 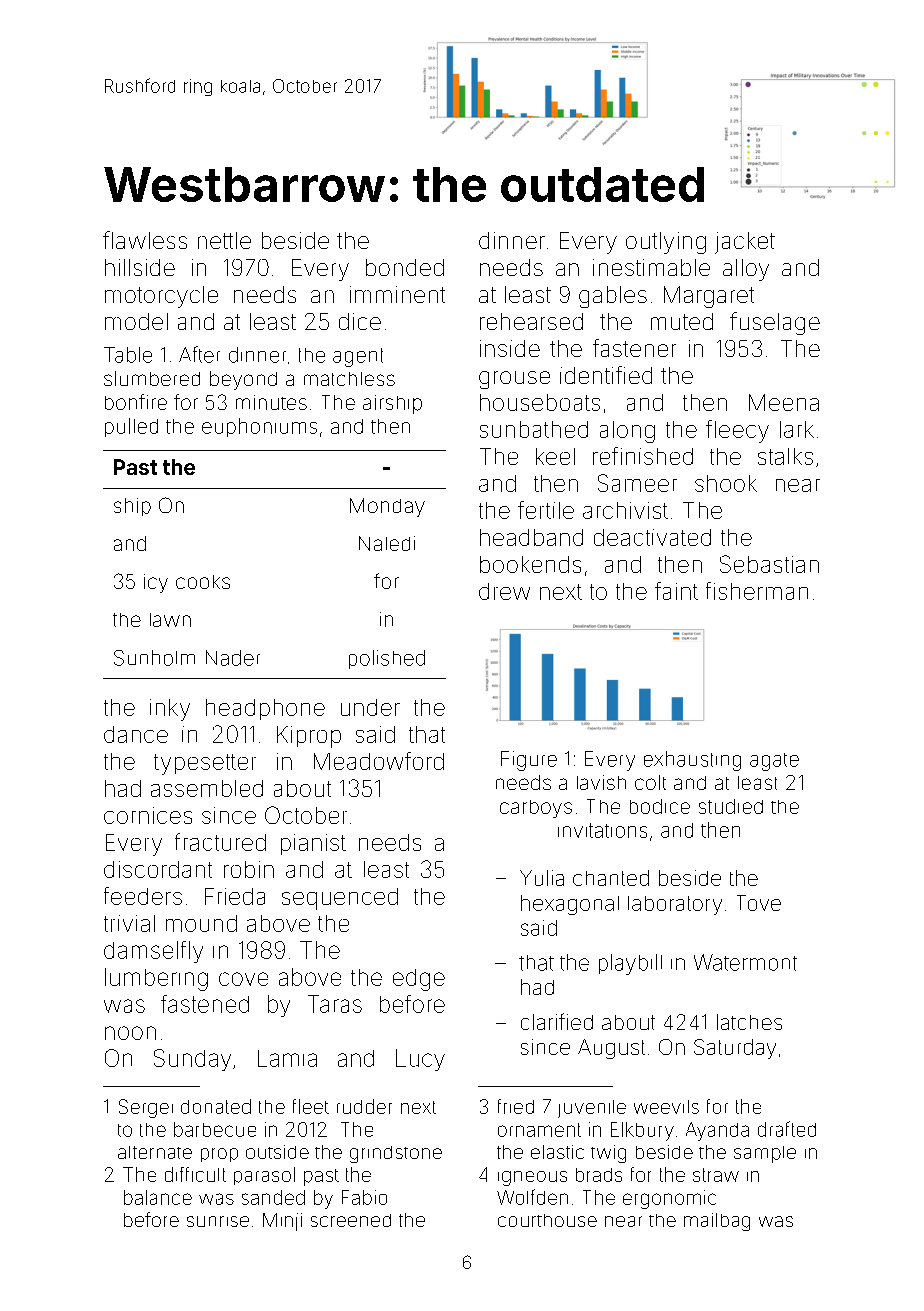 I want to click on sequenced, so click(x=340, y=899).
